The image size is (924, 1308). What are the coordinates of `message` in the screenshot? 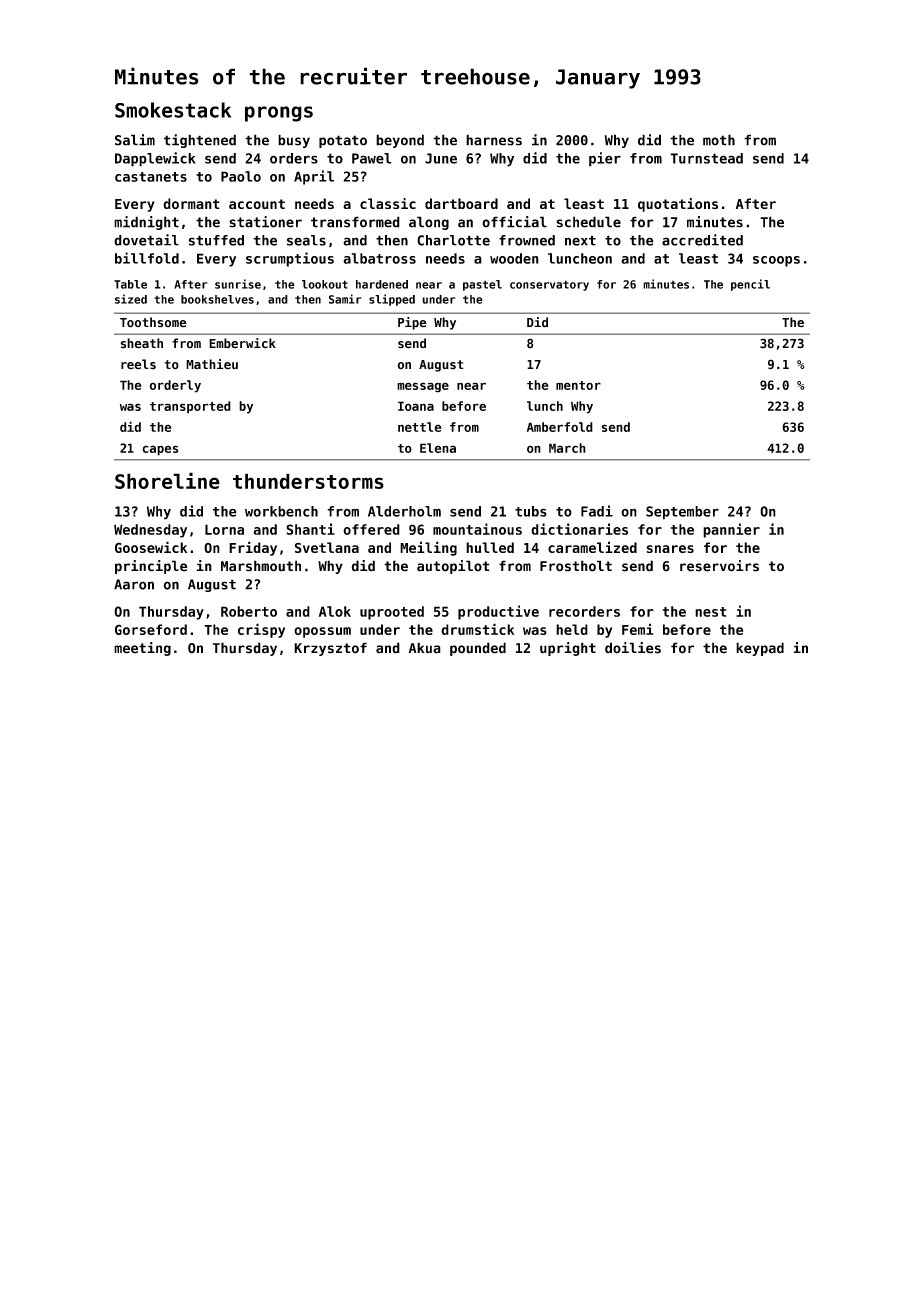 It's located at (423, 387).
